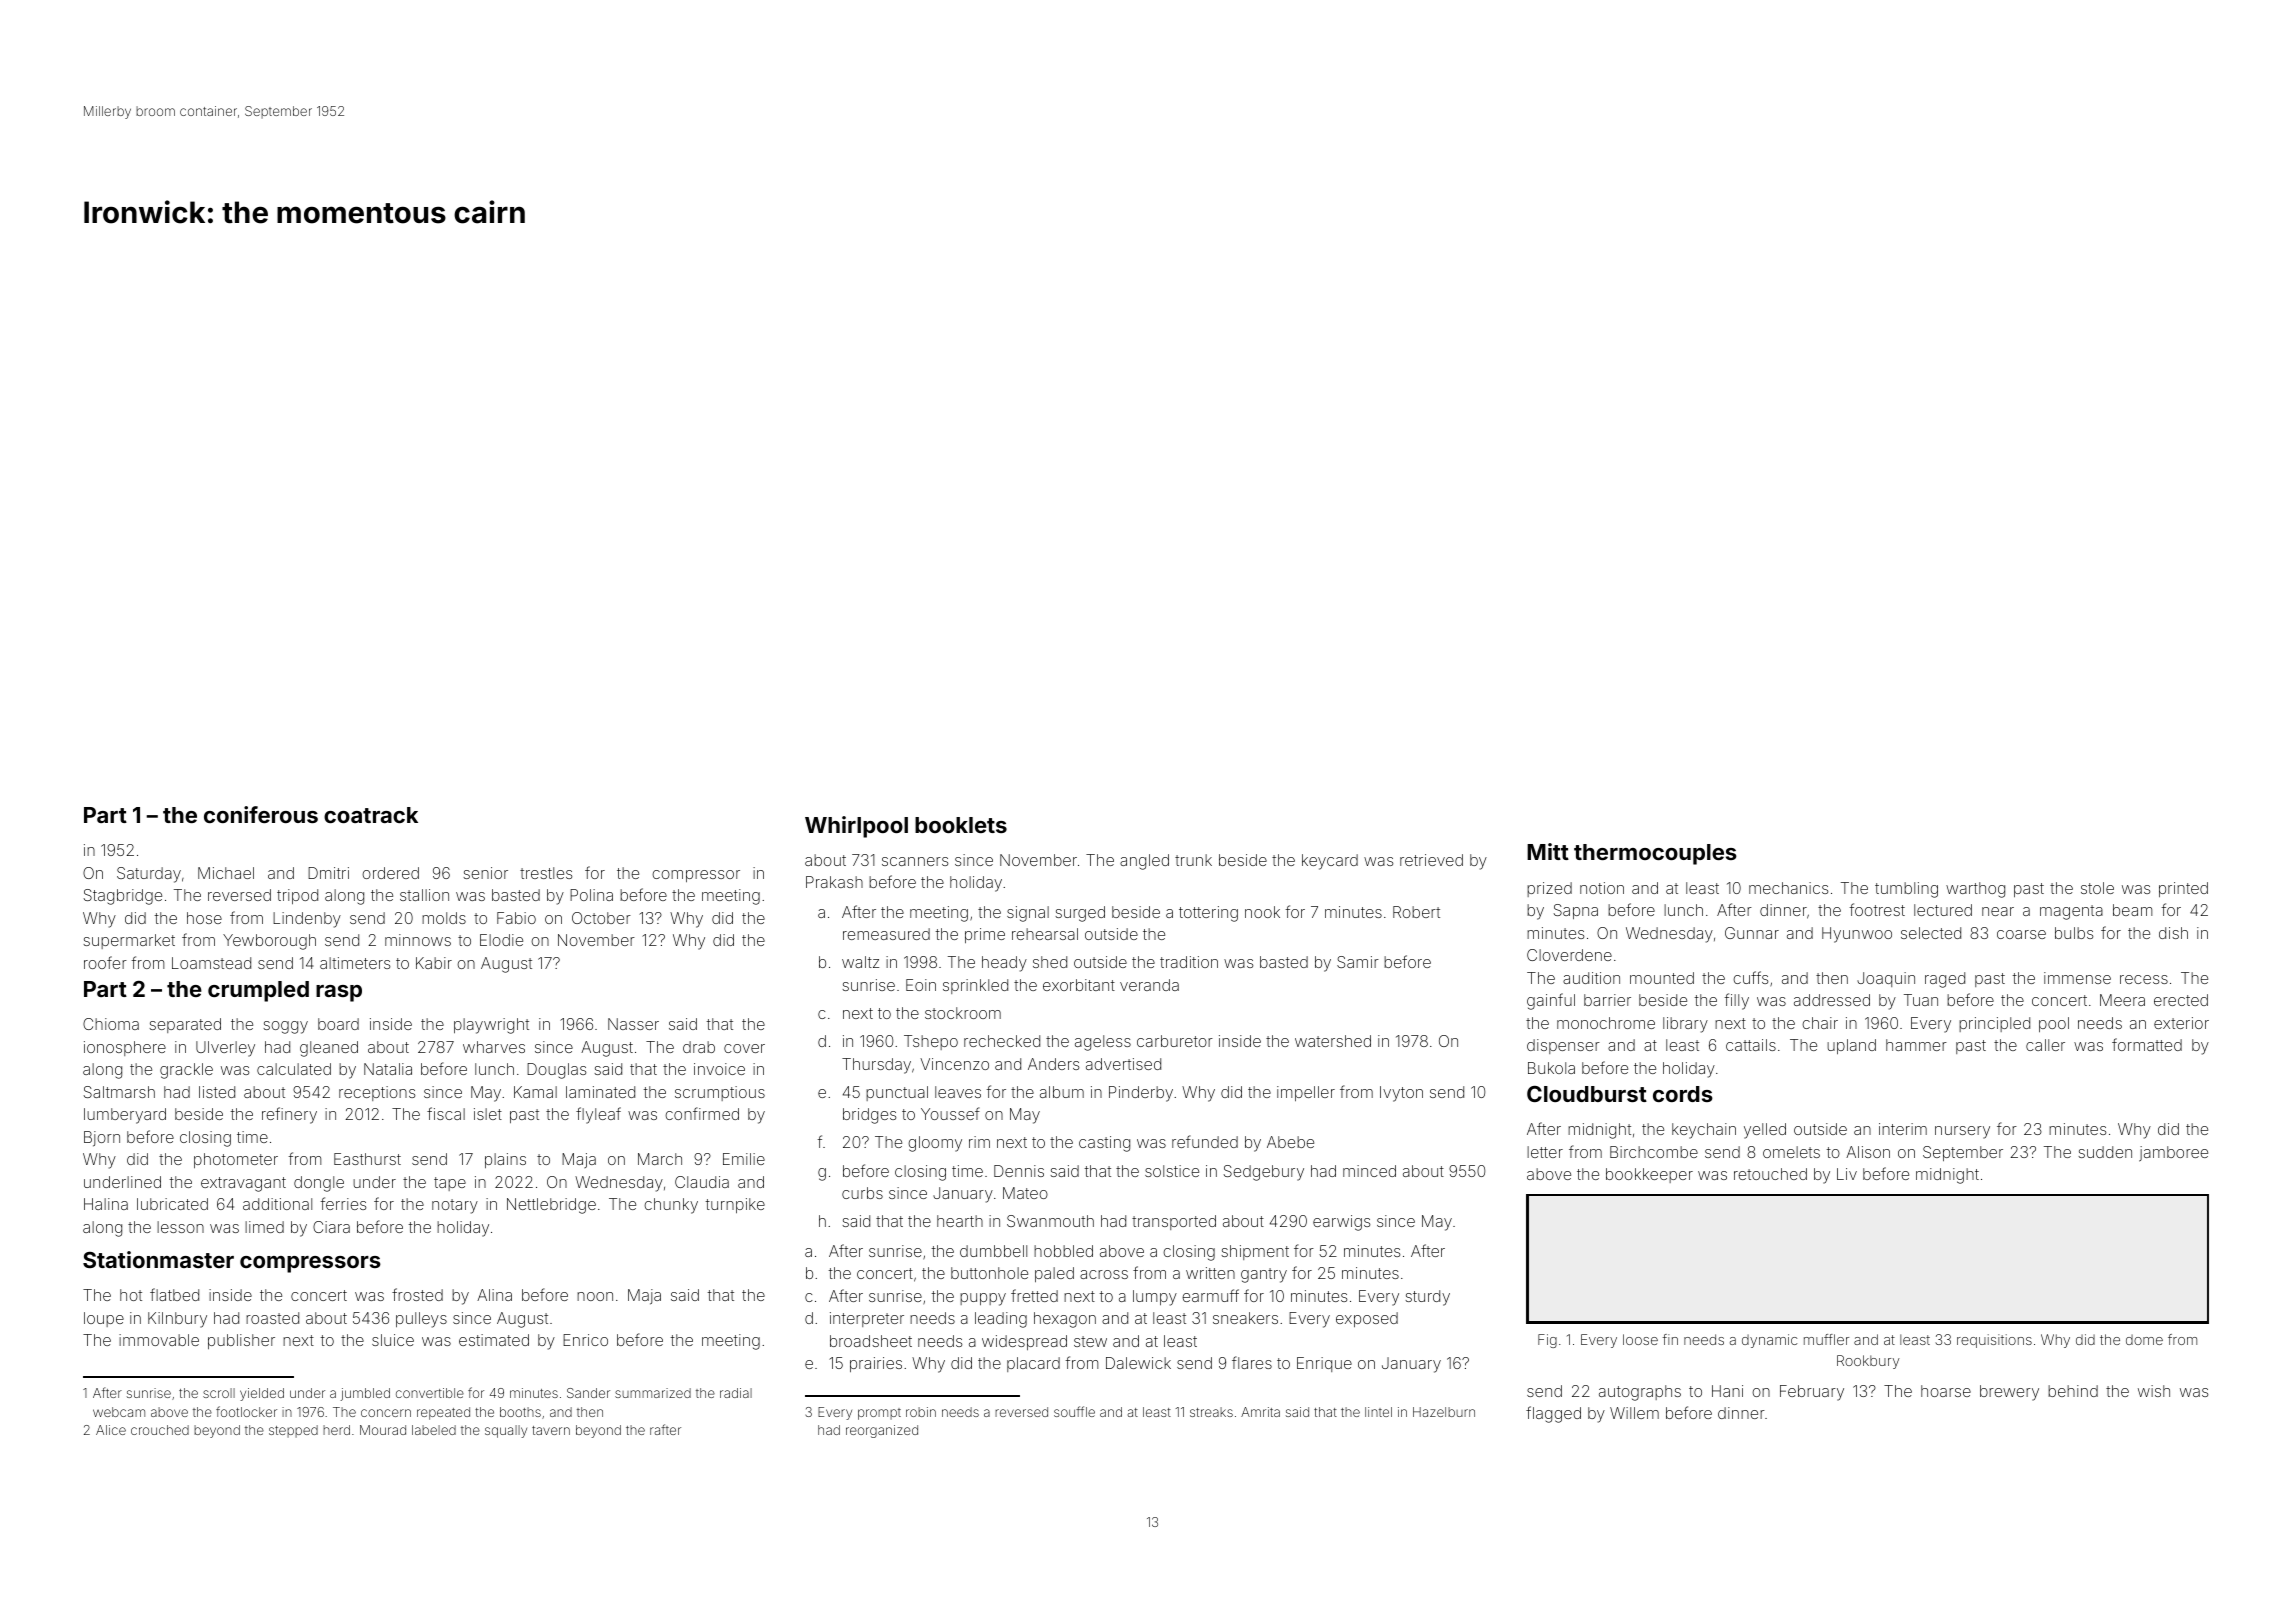  What do you see at coordinates (2183, 889) in the screenshot?
I see `printed` at bounding box center [2183, 889].
